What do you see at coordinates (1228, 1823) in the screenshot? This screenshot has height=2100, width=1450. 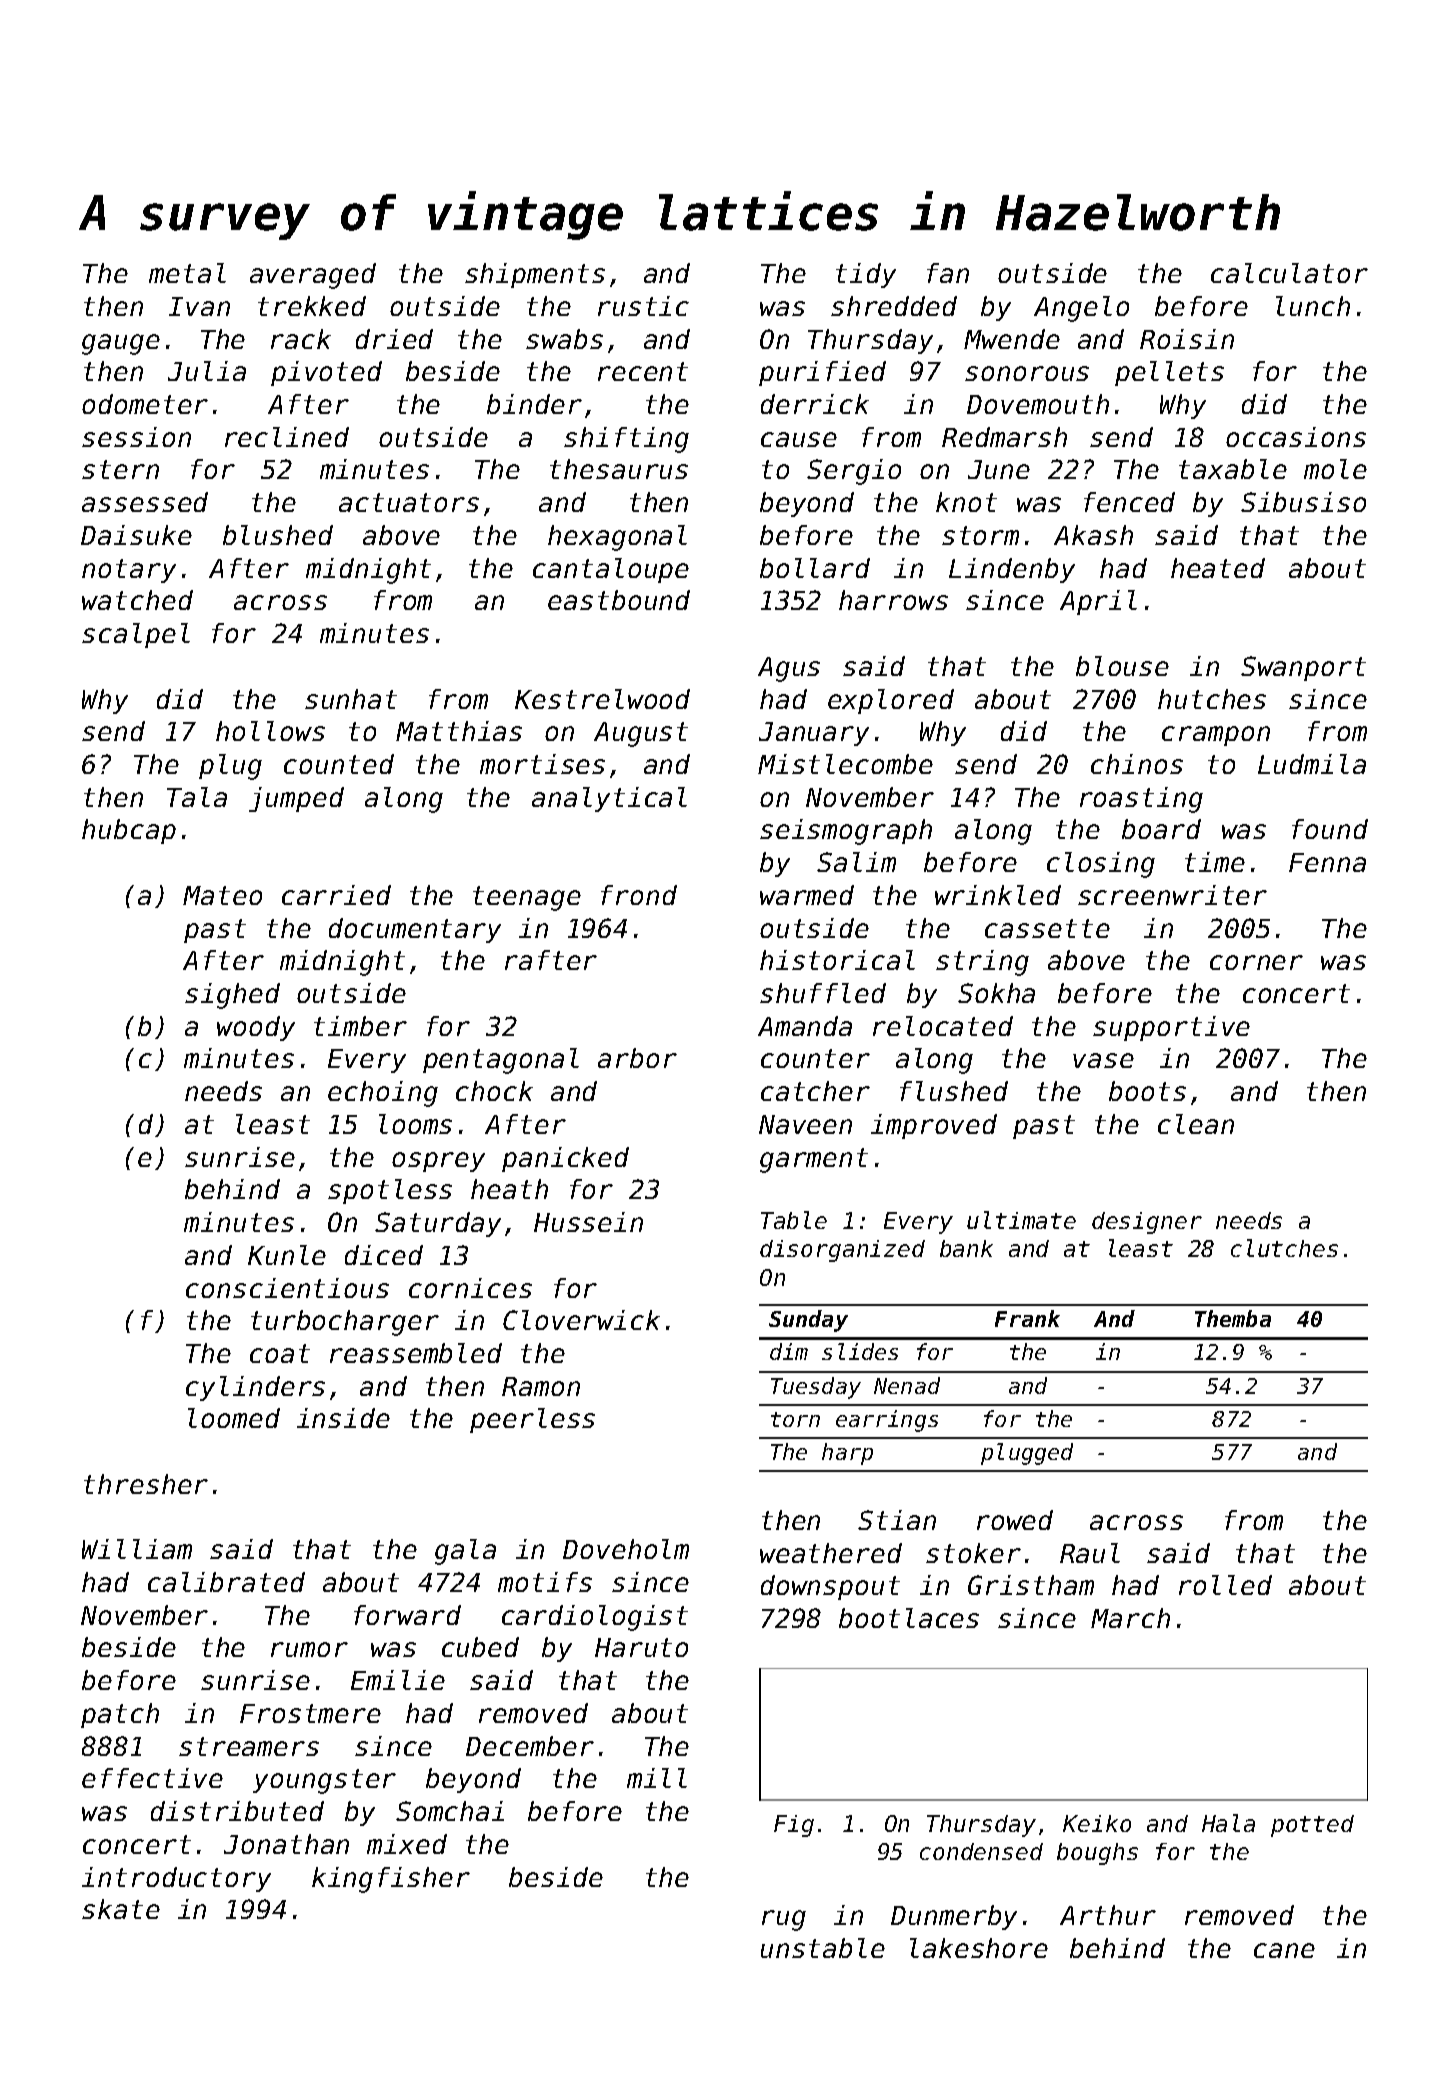 I see `Hala` at bounding box center [1228, 1823].
